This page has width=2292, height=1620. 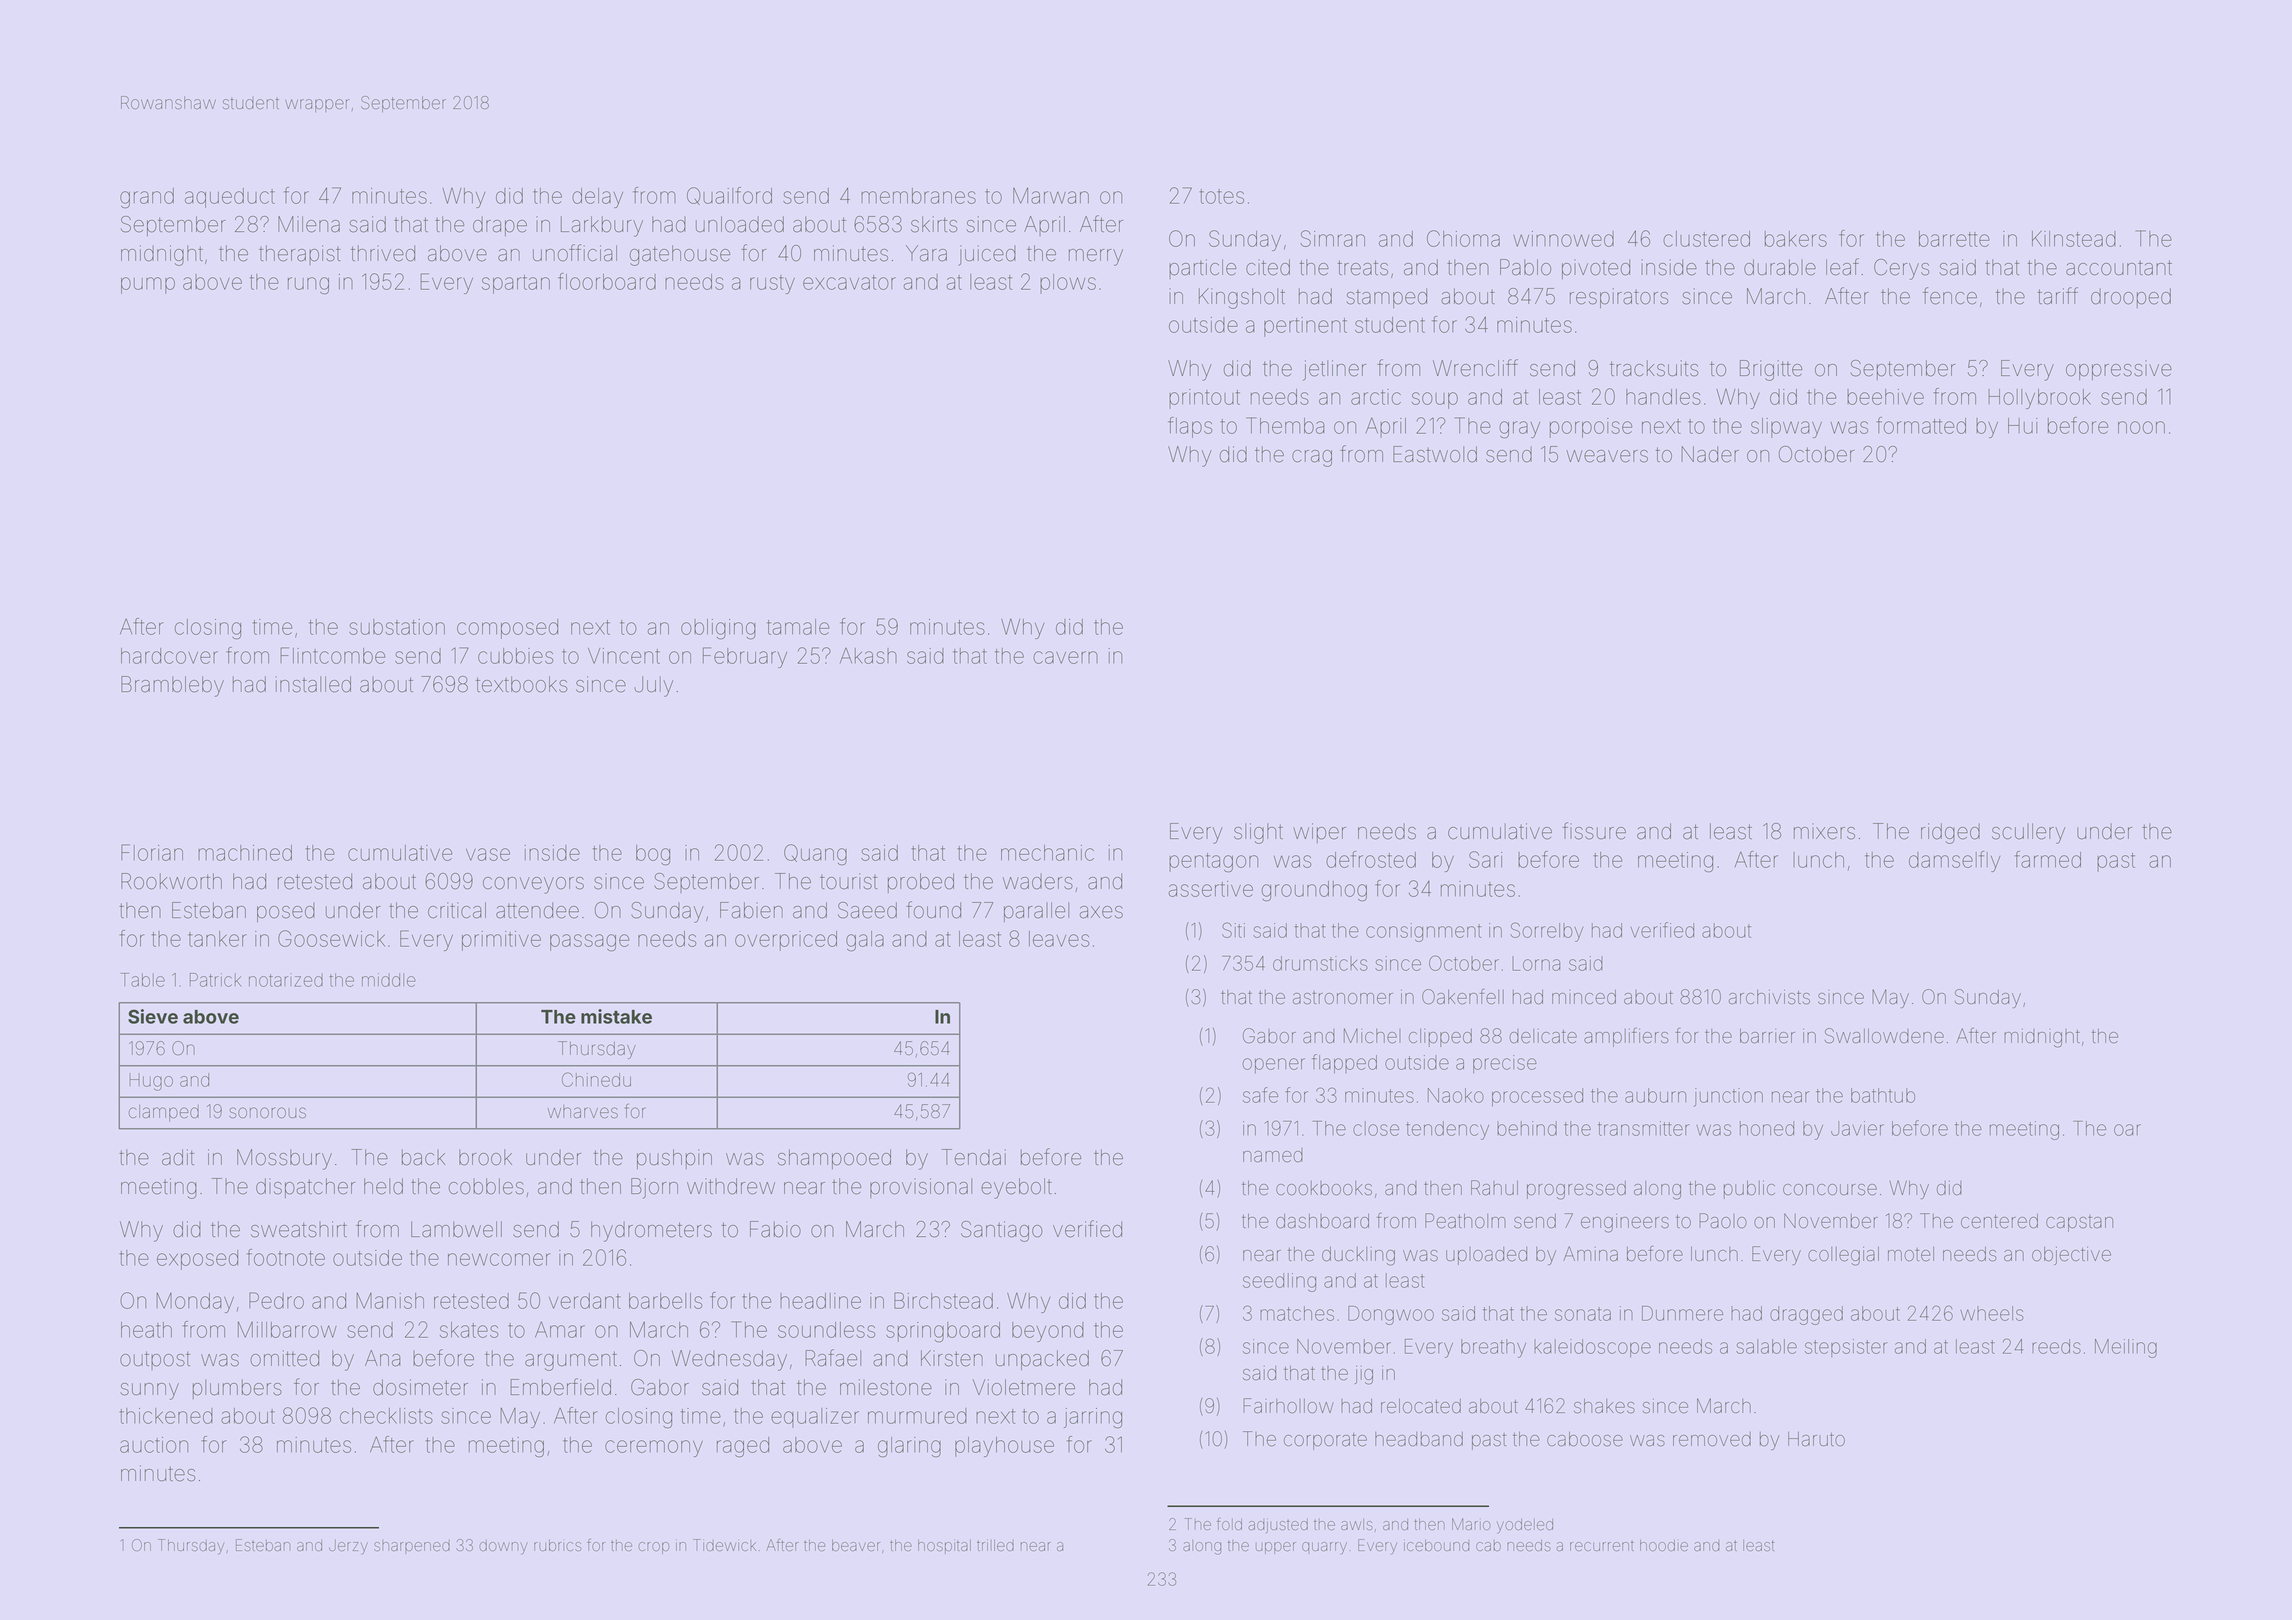 I want to click on accountant, so click(x=2119, y=268).
